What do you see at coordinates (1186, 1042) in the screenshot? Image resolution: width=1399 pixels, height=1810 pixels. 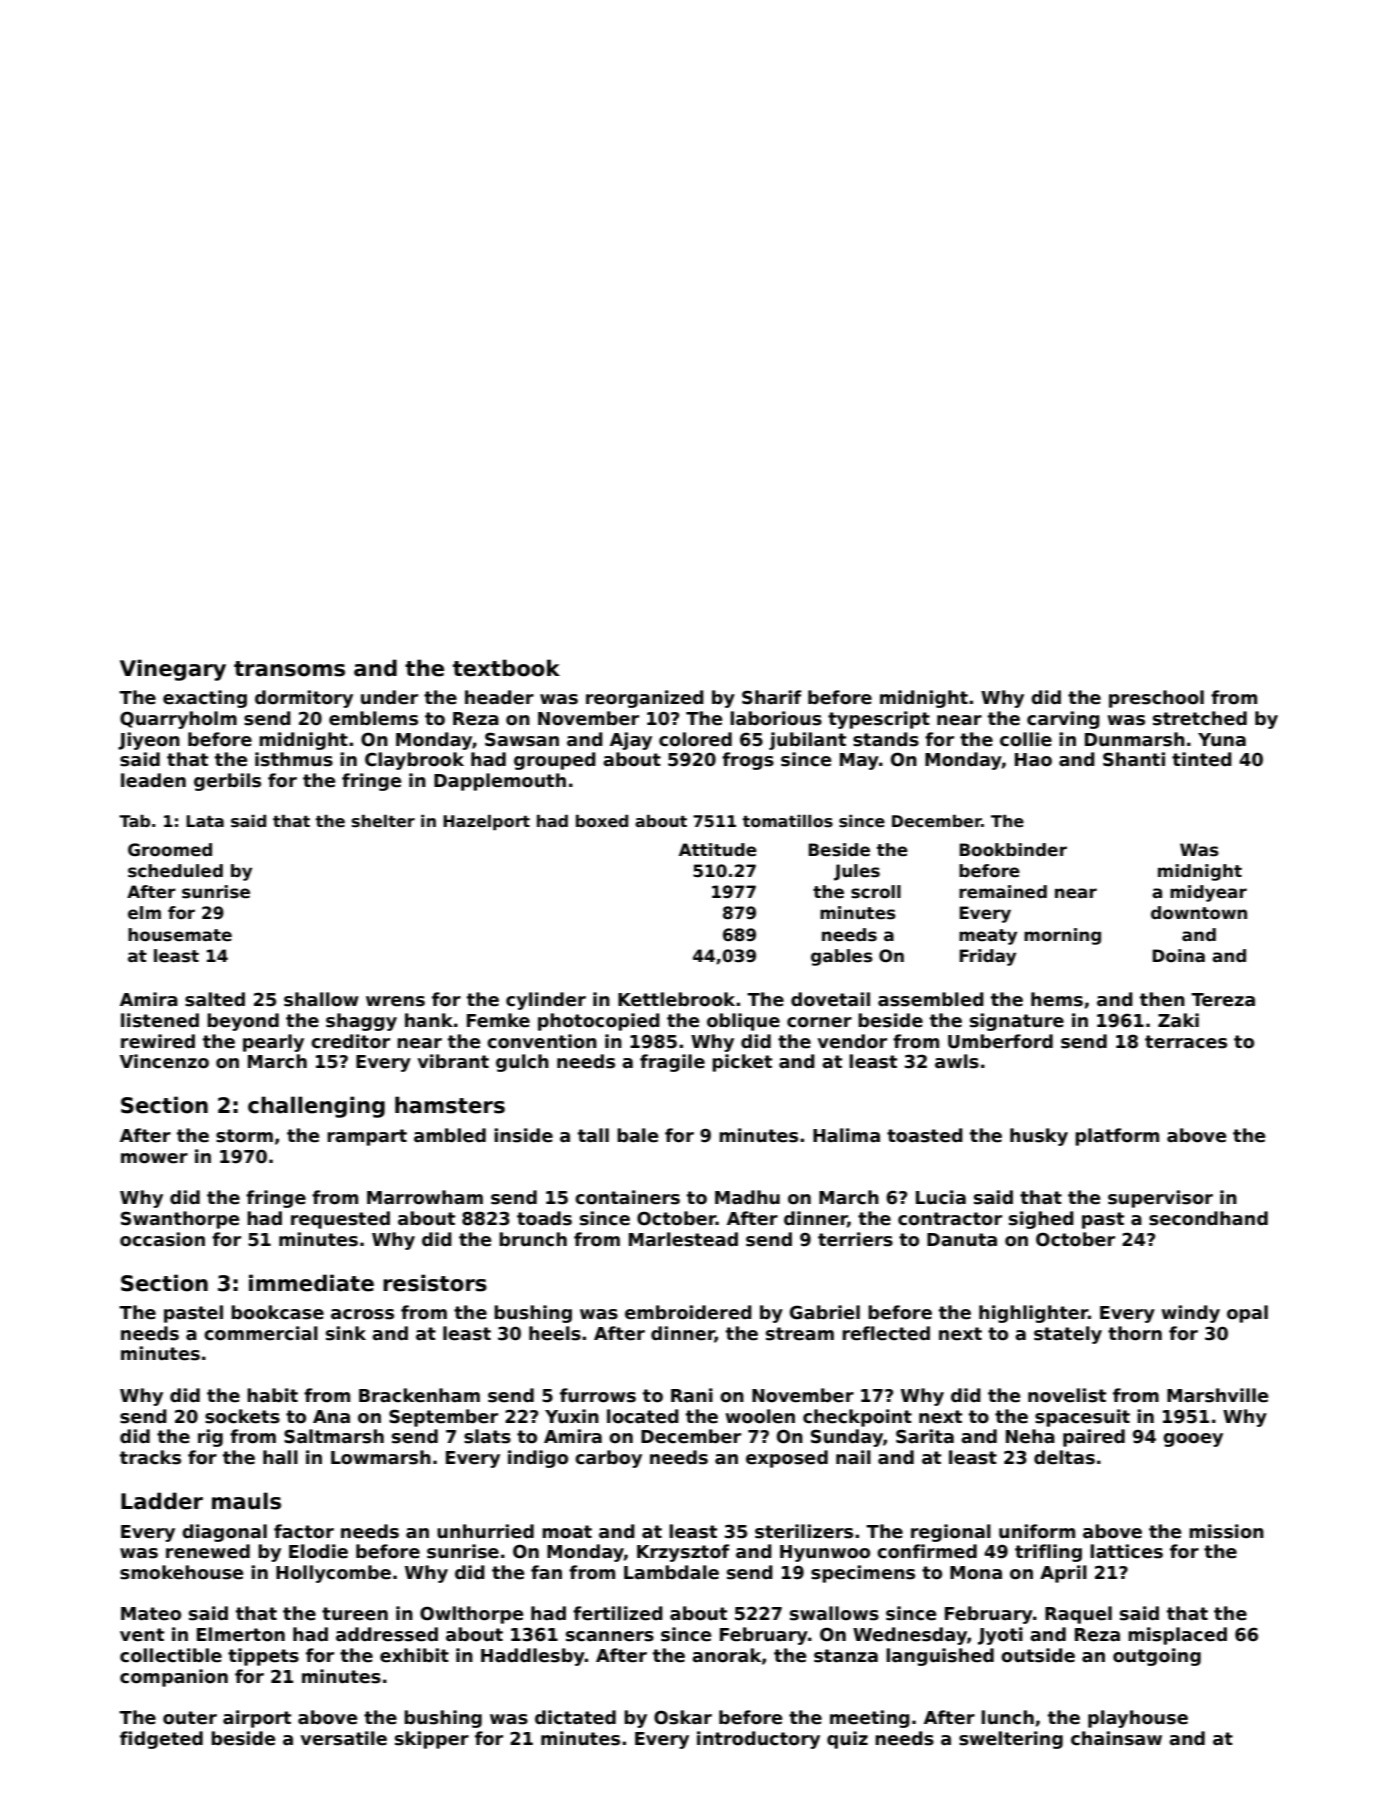 I see `terraces` at bounding box center [1186, 1042].
